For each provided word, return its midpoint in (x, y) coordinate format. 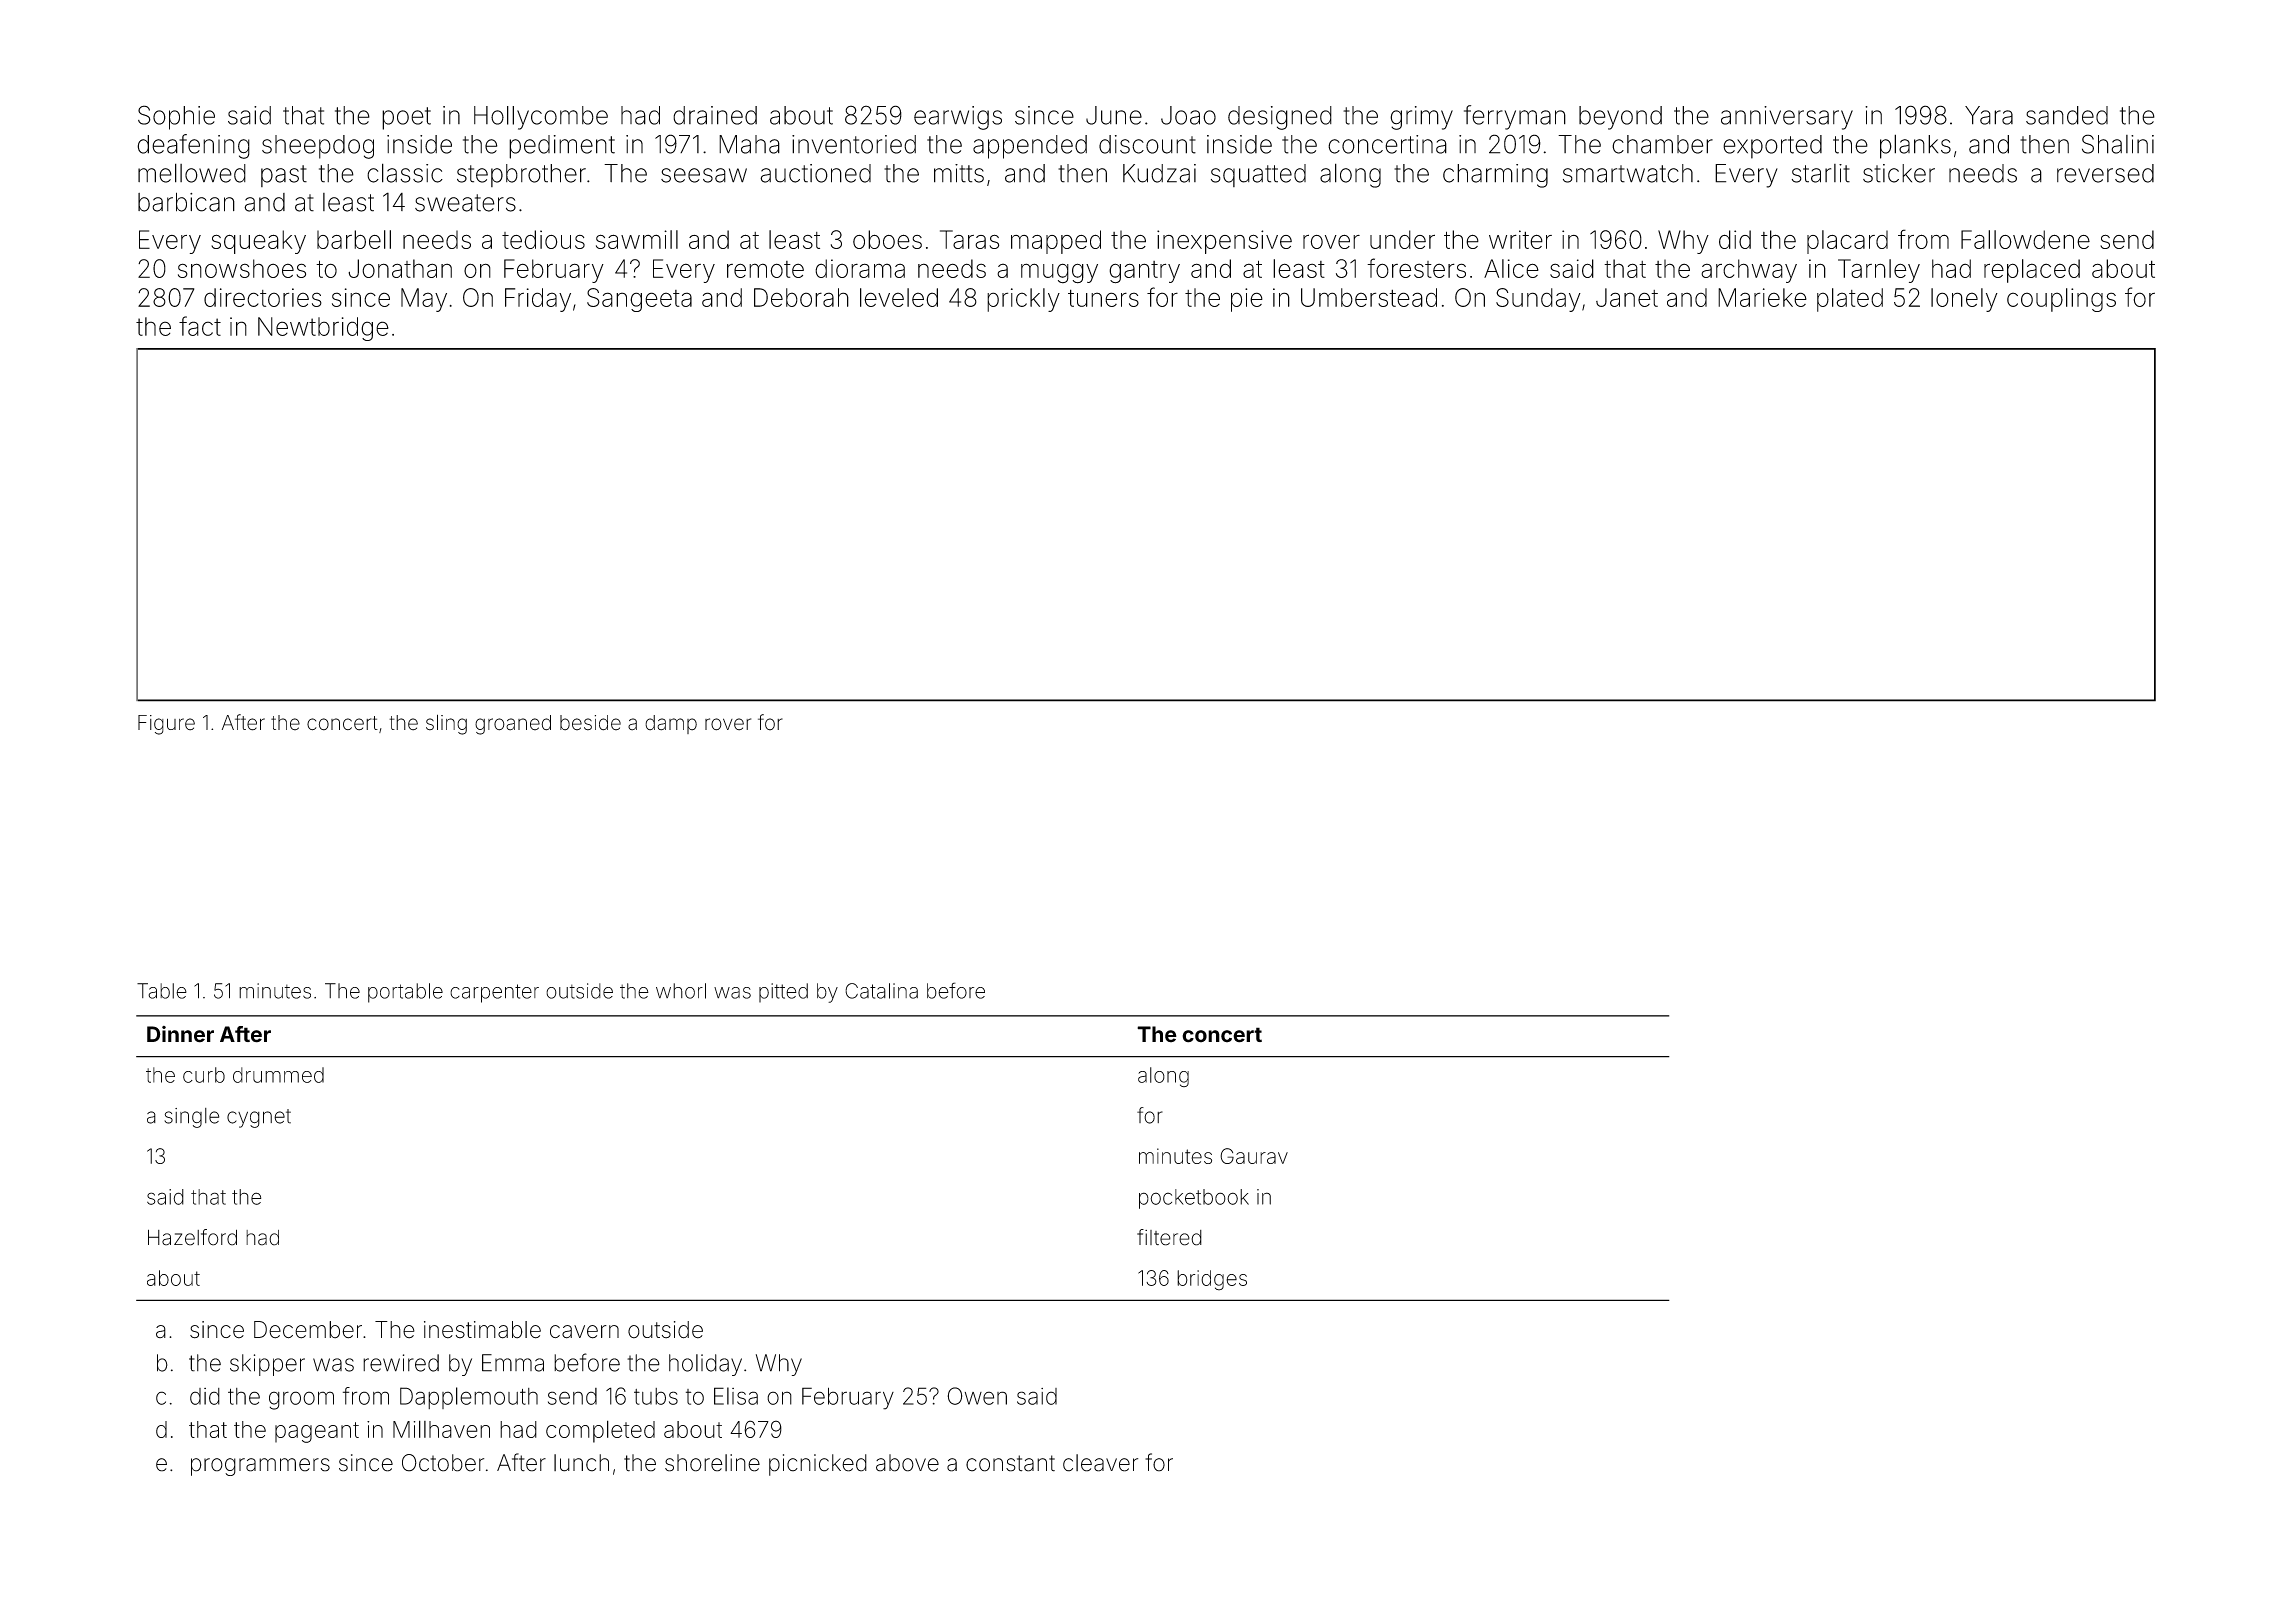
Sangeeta (639, 300)
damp (671, 724)
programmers (260, 1467)
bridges (1212, 1280)
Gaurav (1254, 1156)
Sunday (1538, 300)
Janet (1627, 297)
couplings (2061, 300)
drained (715, 115)
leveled (899, 297)
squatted (1258, 175)
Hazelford (192, 1237)
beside (590, 723)
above (907, 1463)
